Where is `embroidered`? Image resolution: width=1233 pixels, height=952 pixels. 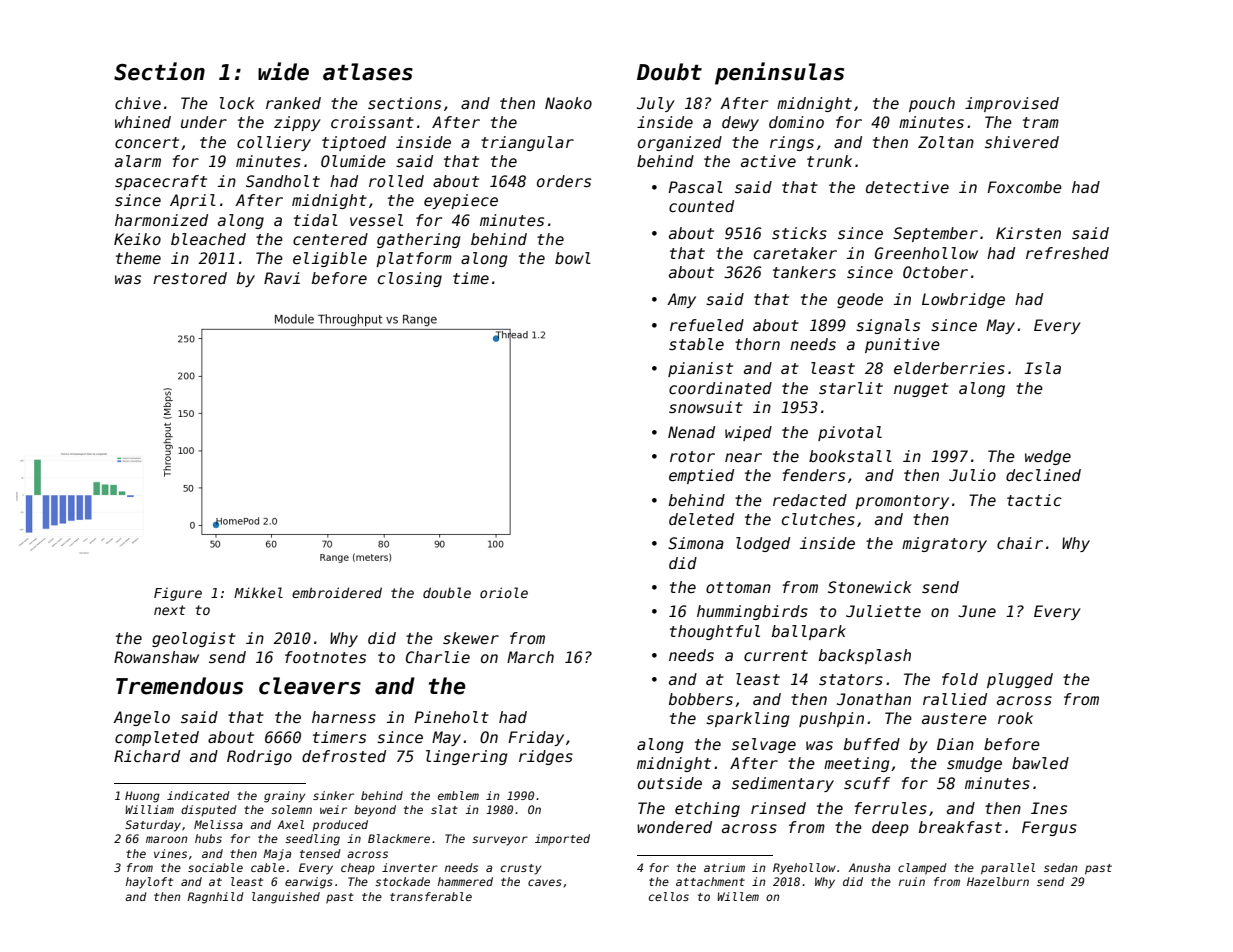
embroidered is located at coordinates (337, 592).
